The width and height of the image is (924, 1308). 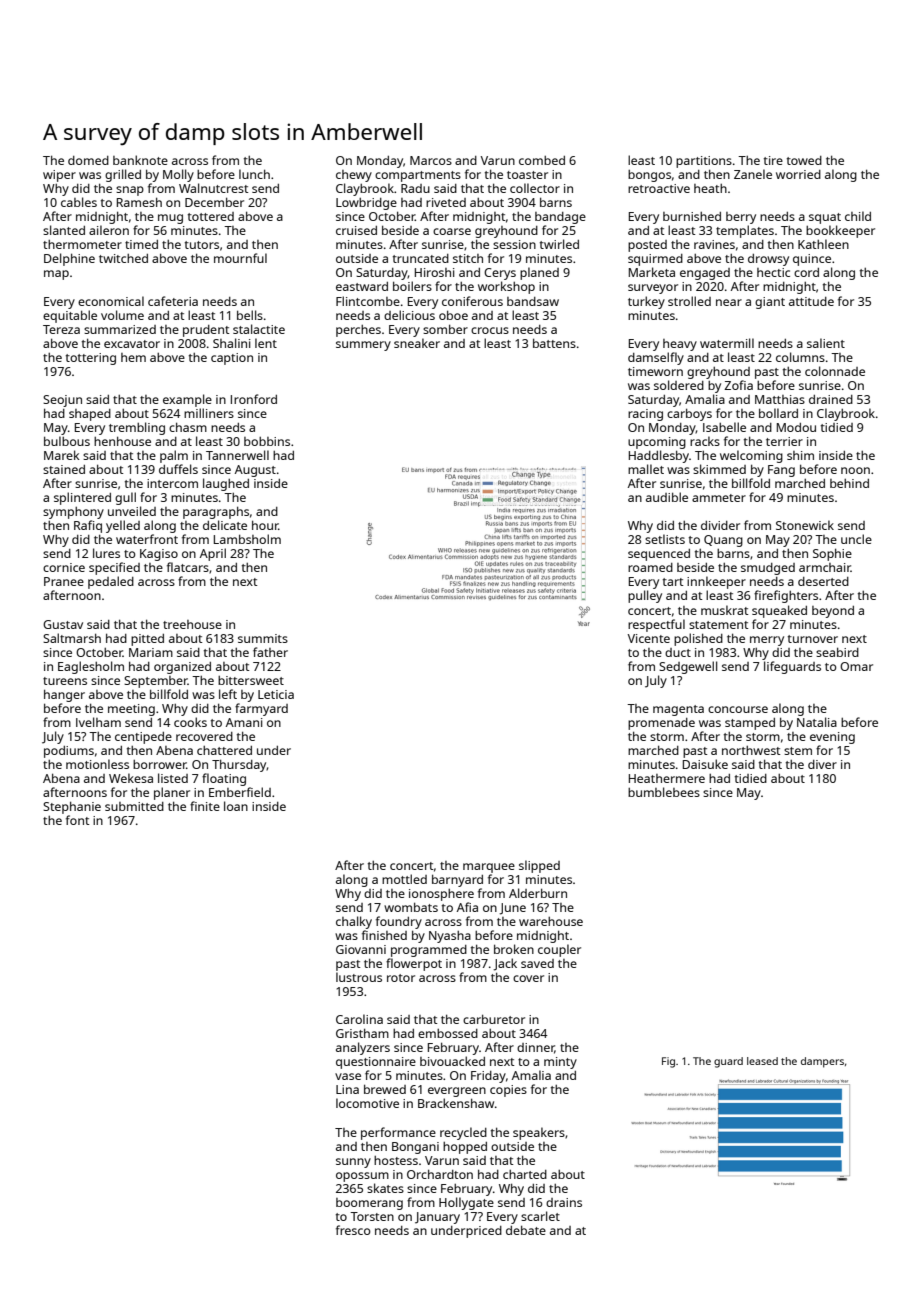 What do you see at coordinates (224, 750) in the image?
I see `chattered` at bounding box center [224, 750].
